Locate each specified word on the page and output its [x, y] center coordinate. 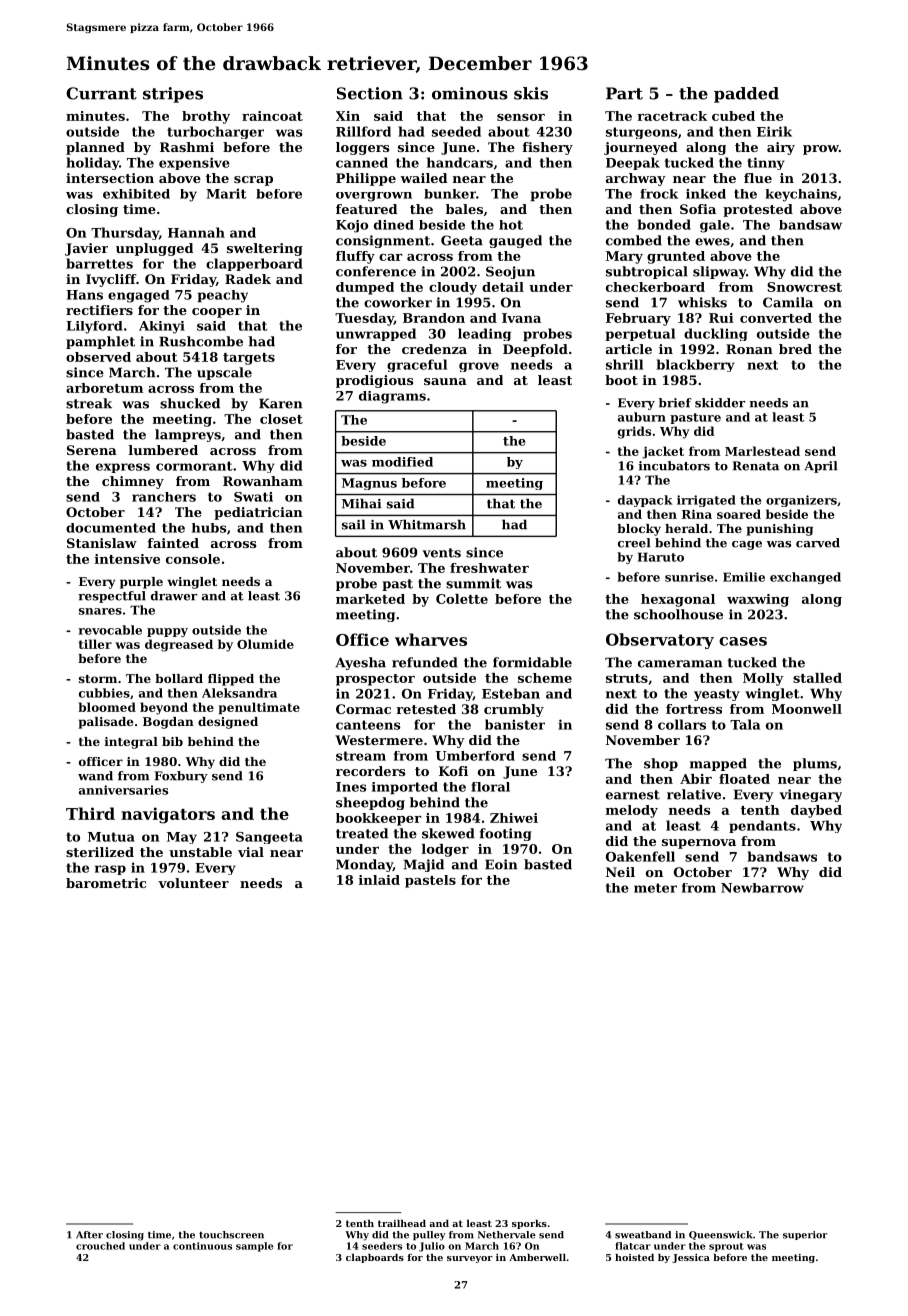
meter [655, 888]
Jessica [691, 1258]
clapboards [375, 1258]
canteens [368, 725]
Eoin [501, 864]
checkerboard [655, 287]
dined [394, 225]
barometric [106, 883]
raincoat [272, 116]
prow [821, 150]
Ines [351, 787]
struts [627, 678]
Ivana [521, 318]
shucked [190, 403]
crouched [100, 1246]
